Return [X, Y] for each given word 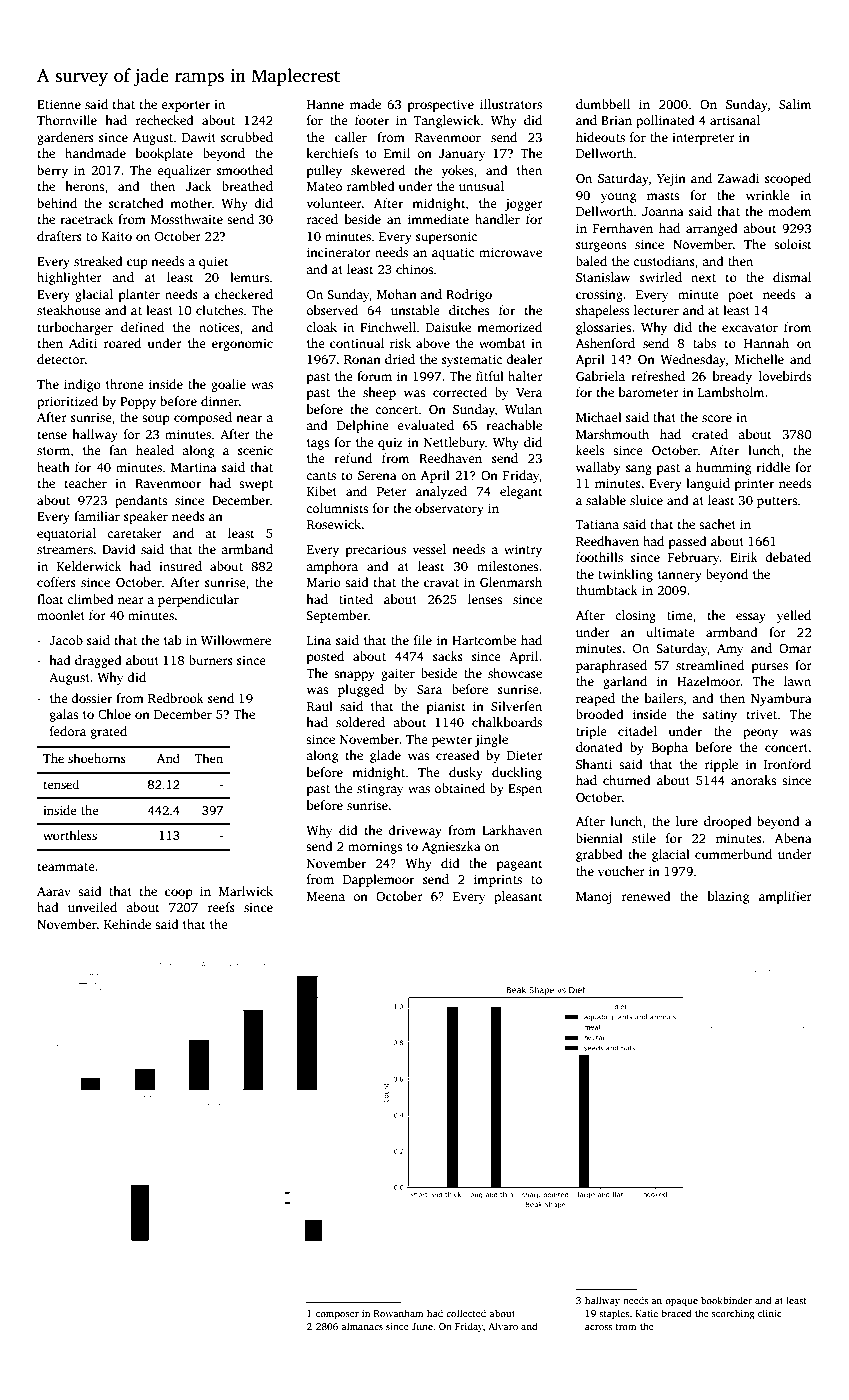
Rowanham [398, 1313]
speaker [146, 517]
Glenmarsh [511, 582]
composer [337, 1315]
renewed [646, 896]
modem [789, 211]
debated [788, 557]
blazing [728, 897]
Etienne [59, 104]
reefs [221, 907]
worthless [70, 835]
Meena [326, 896]
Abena [793, 838]
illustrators [511, 104]
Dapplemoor [378, 880]
